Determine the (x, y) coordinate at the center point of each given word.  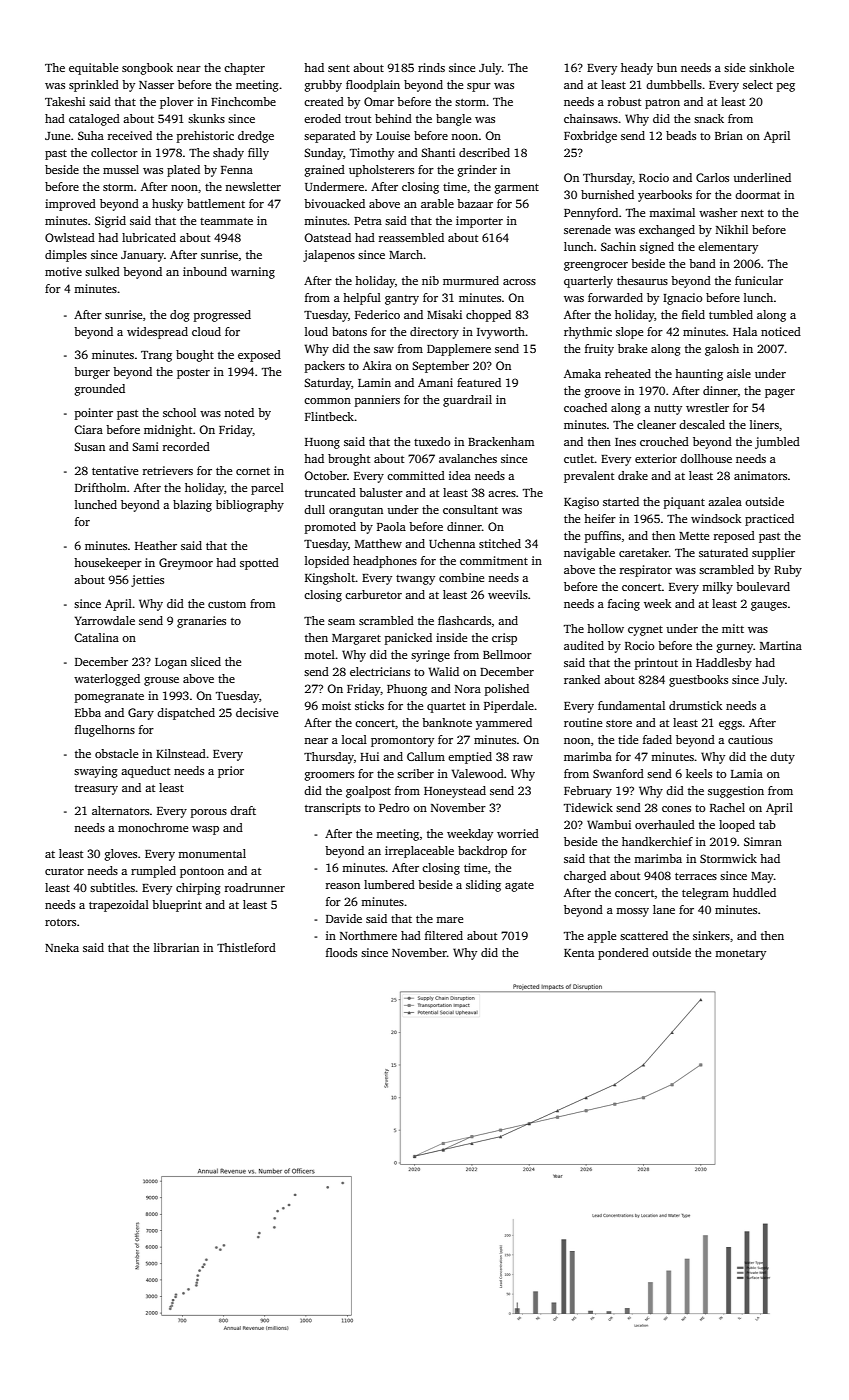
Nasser (156, 85)
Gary (141, 714)
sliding (483, 886)
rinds (431, 67)
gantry (402, 300)
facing (624, 605)
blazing (192, 506)
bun (667, 67)
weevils (508, 594)
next (752, 213)
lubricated (149, 237)
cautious (750, 739)
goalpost (368, 792)
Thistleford (246, 947)
